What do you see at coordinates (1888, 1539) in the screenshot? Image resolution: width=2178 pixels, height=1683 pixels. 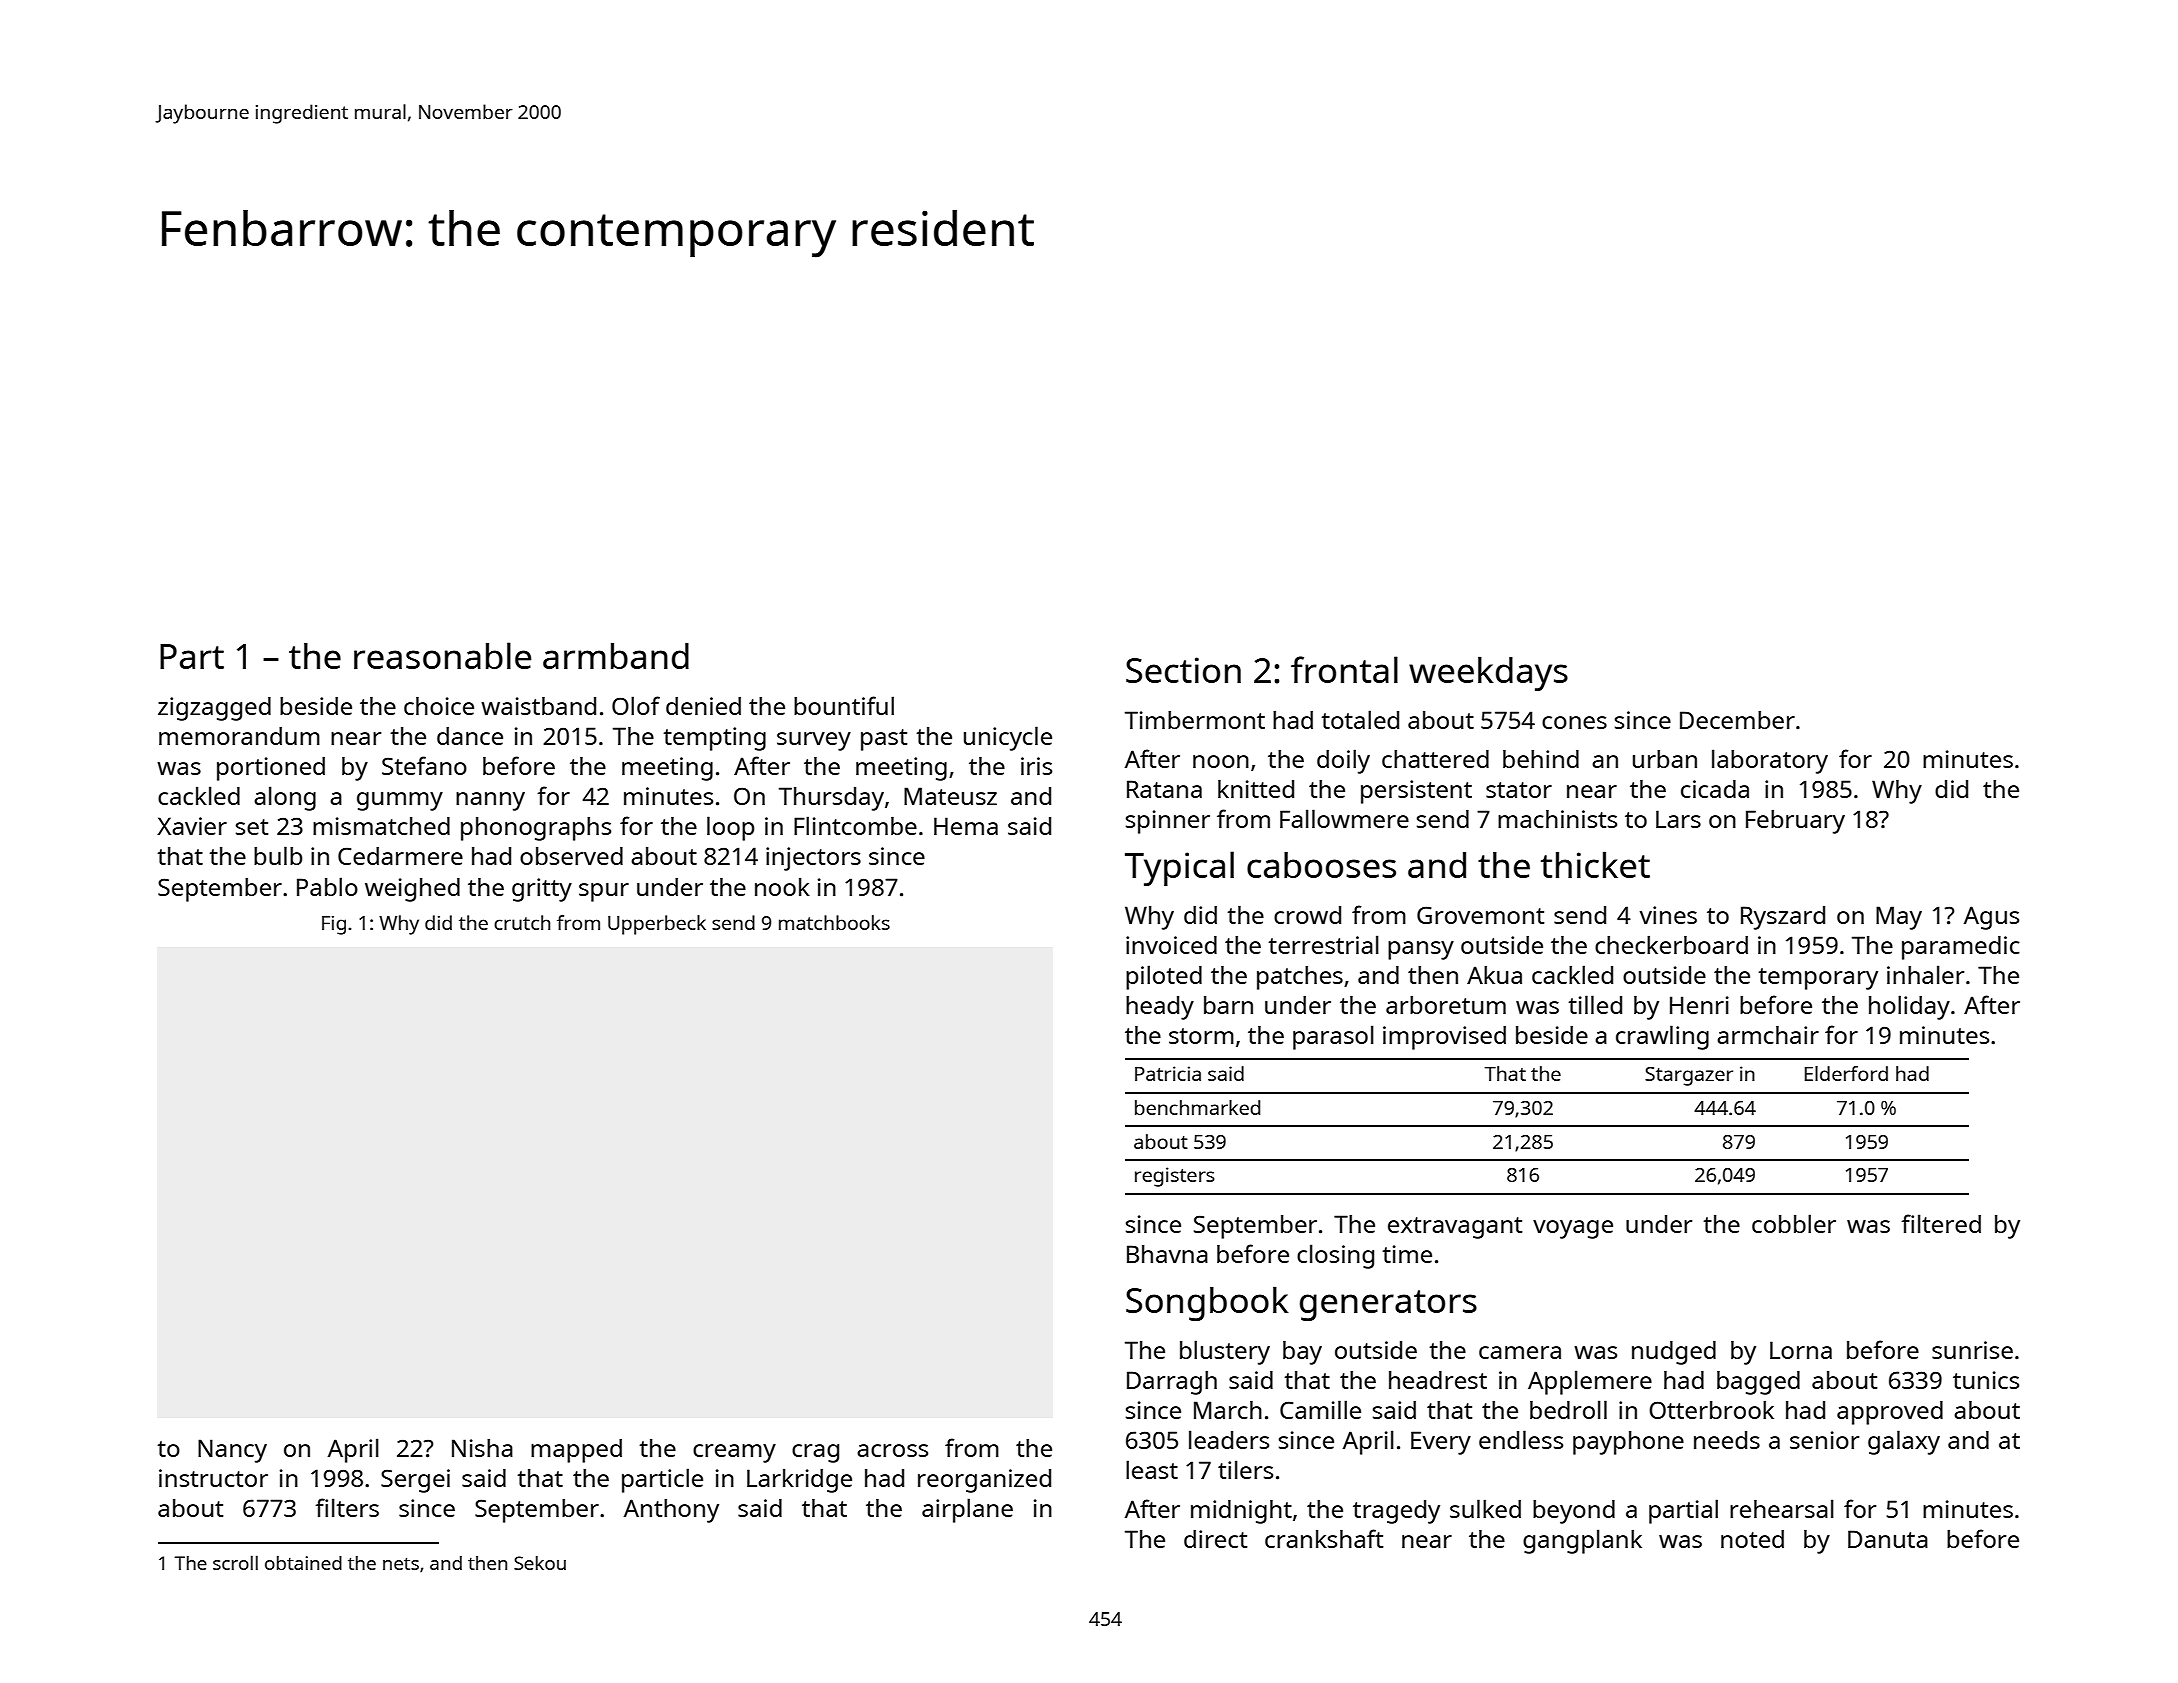 I see `Danuta` at bounding box center [1888, 1539].
